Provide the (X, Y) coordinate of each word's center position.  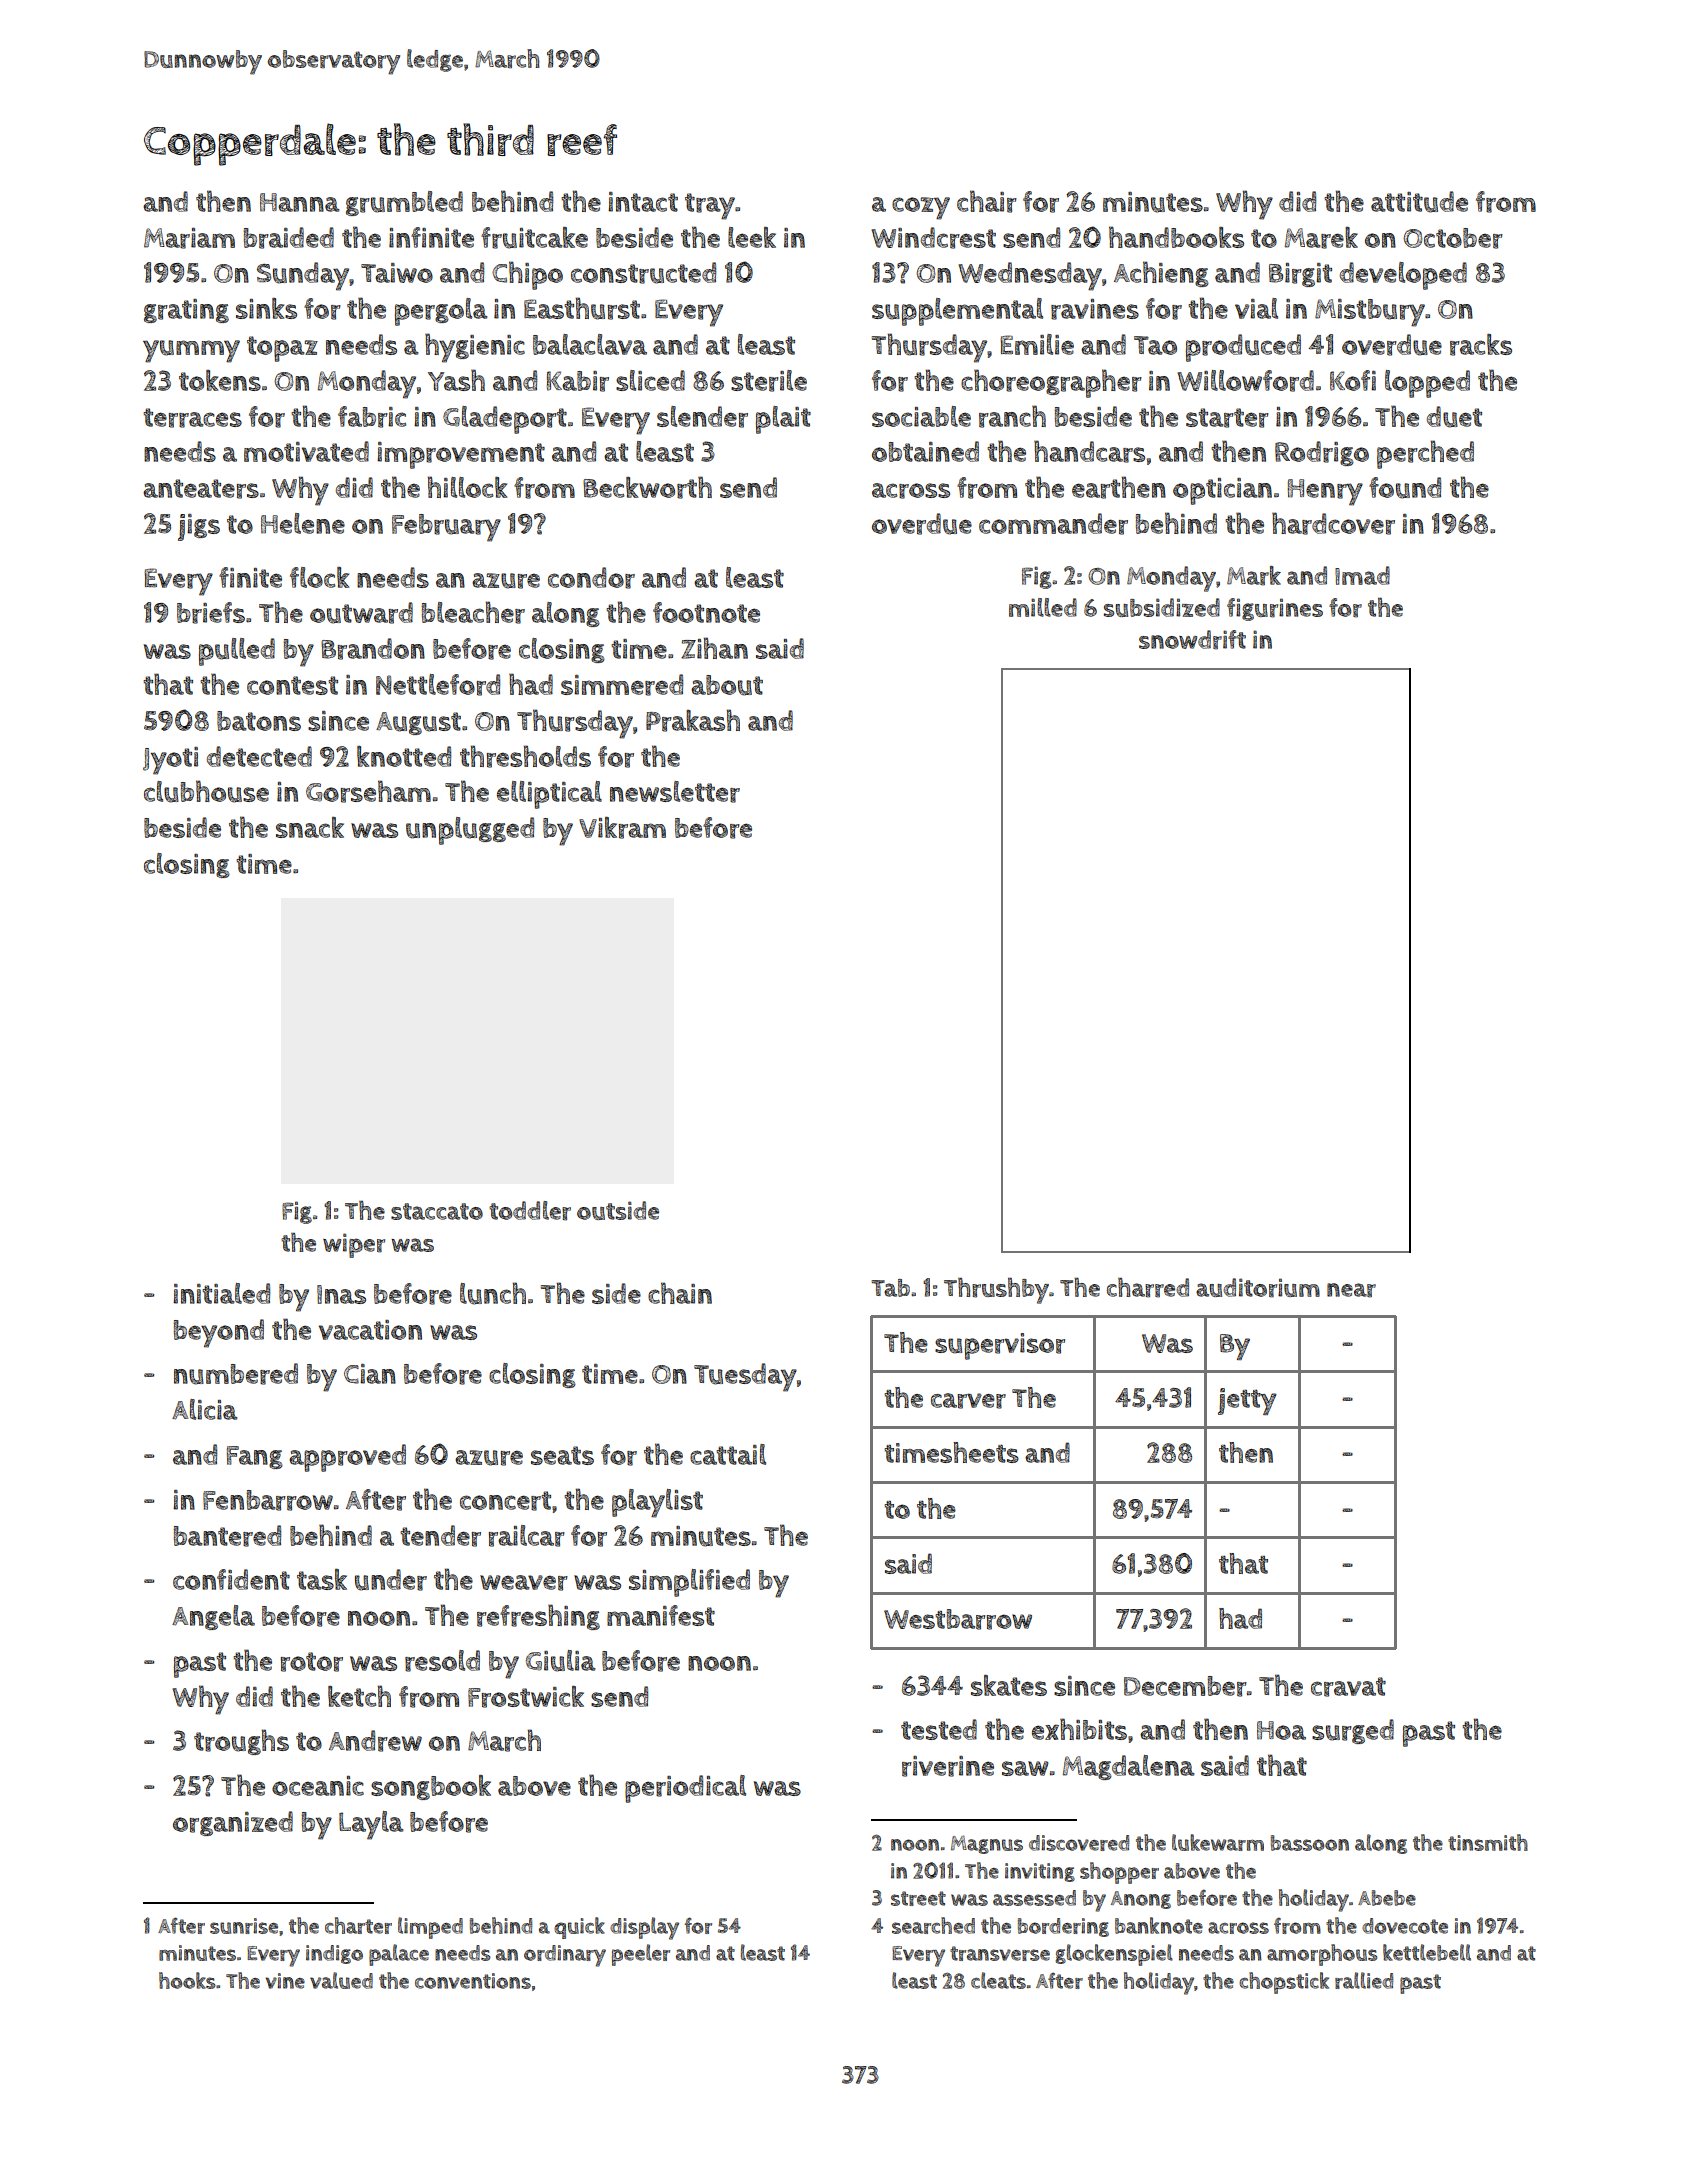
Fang (255, 1457)
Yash (456, 380)
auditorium (1258, 1288)
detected (259, 756)
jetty (1247, 1401)
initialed (221, 1293)
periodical (685, 1789)
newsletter (675, 792)
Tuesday (745, 1377)
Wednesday (1030, 276)
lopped (1427, 384)
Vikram (622, 828)
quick (579, 1928)
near (1351, 1290)
